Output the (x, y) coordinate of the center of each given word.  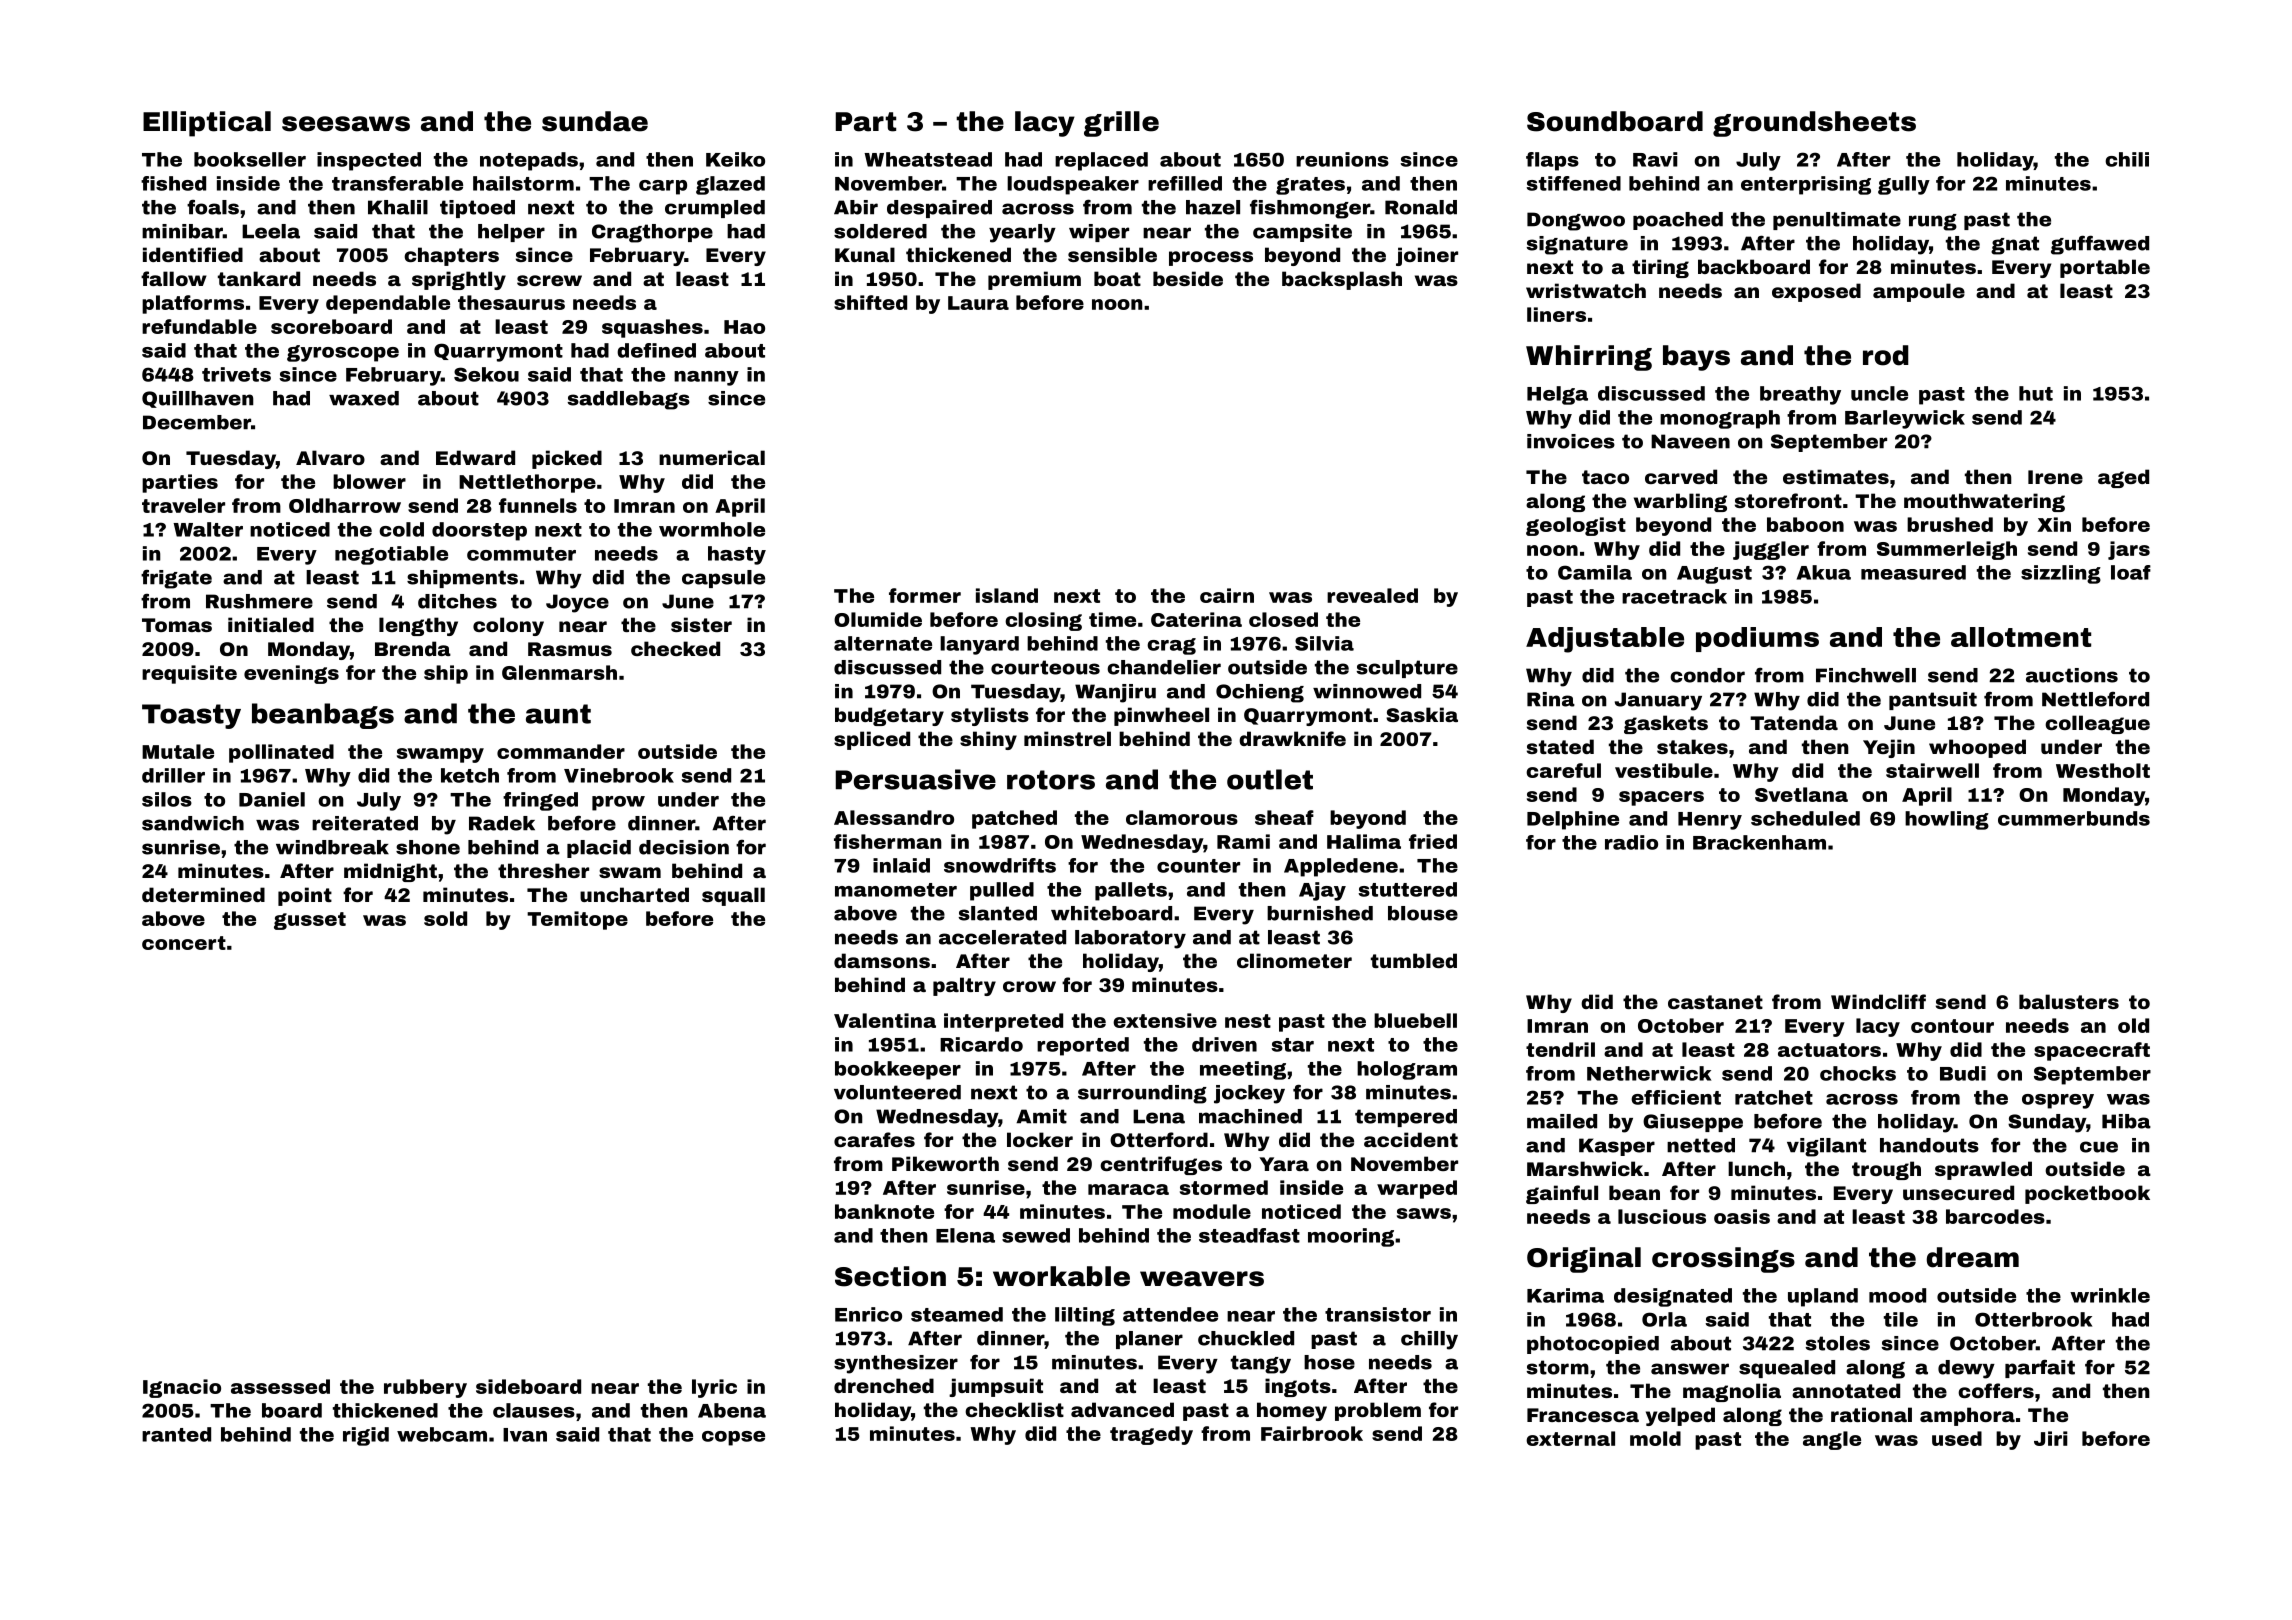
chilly (1429, 1340)
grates (1310, 186)
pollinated (281, 753)
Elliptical (207, 124)
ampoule (1919, 292)
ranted (176, 1434)
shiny (988, 740)
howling (1947, 820)
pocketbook (2087, 1194)
